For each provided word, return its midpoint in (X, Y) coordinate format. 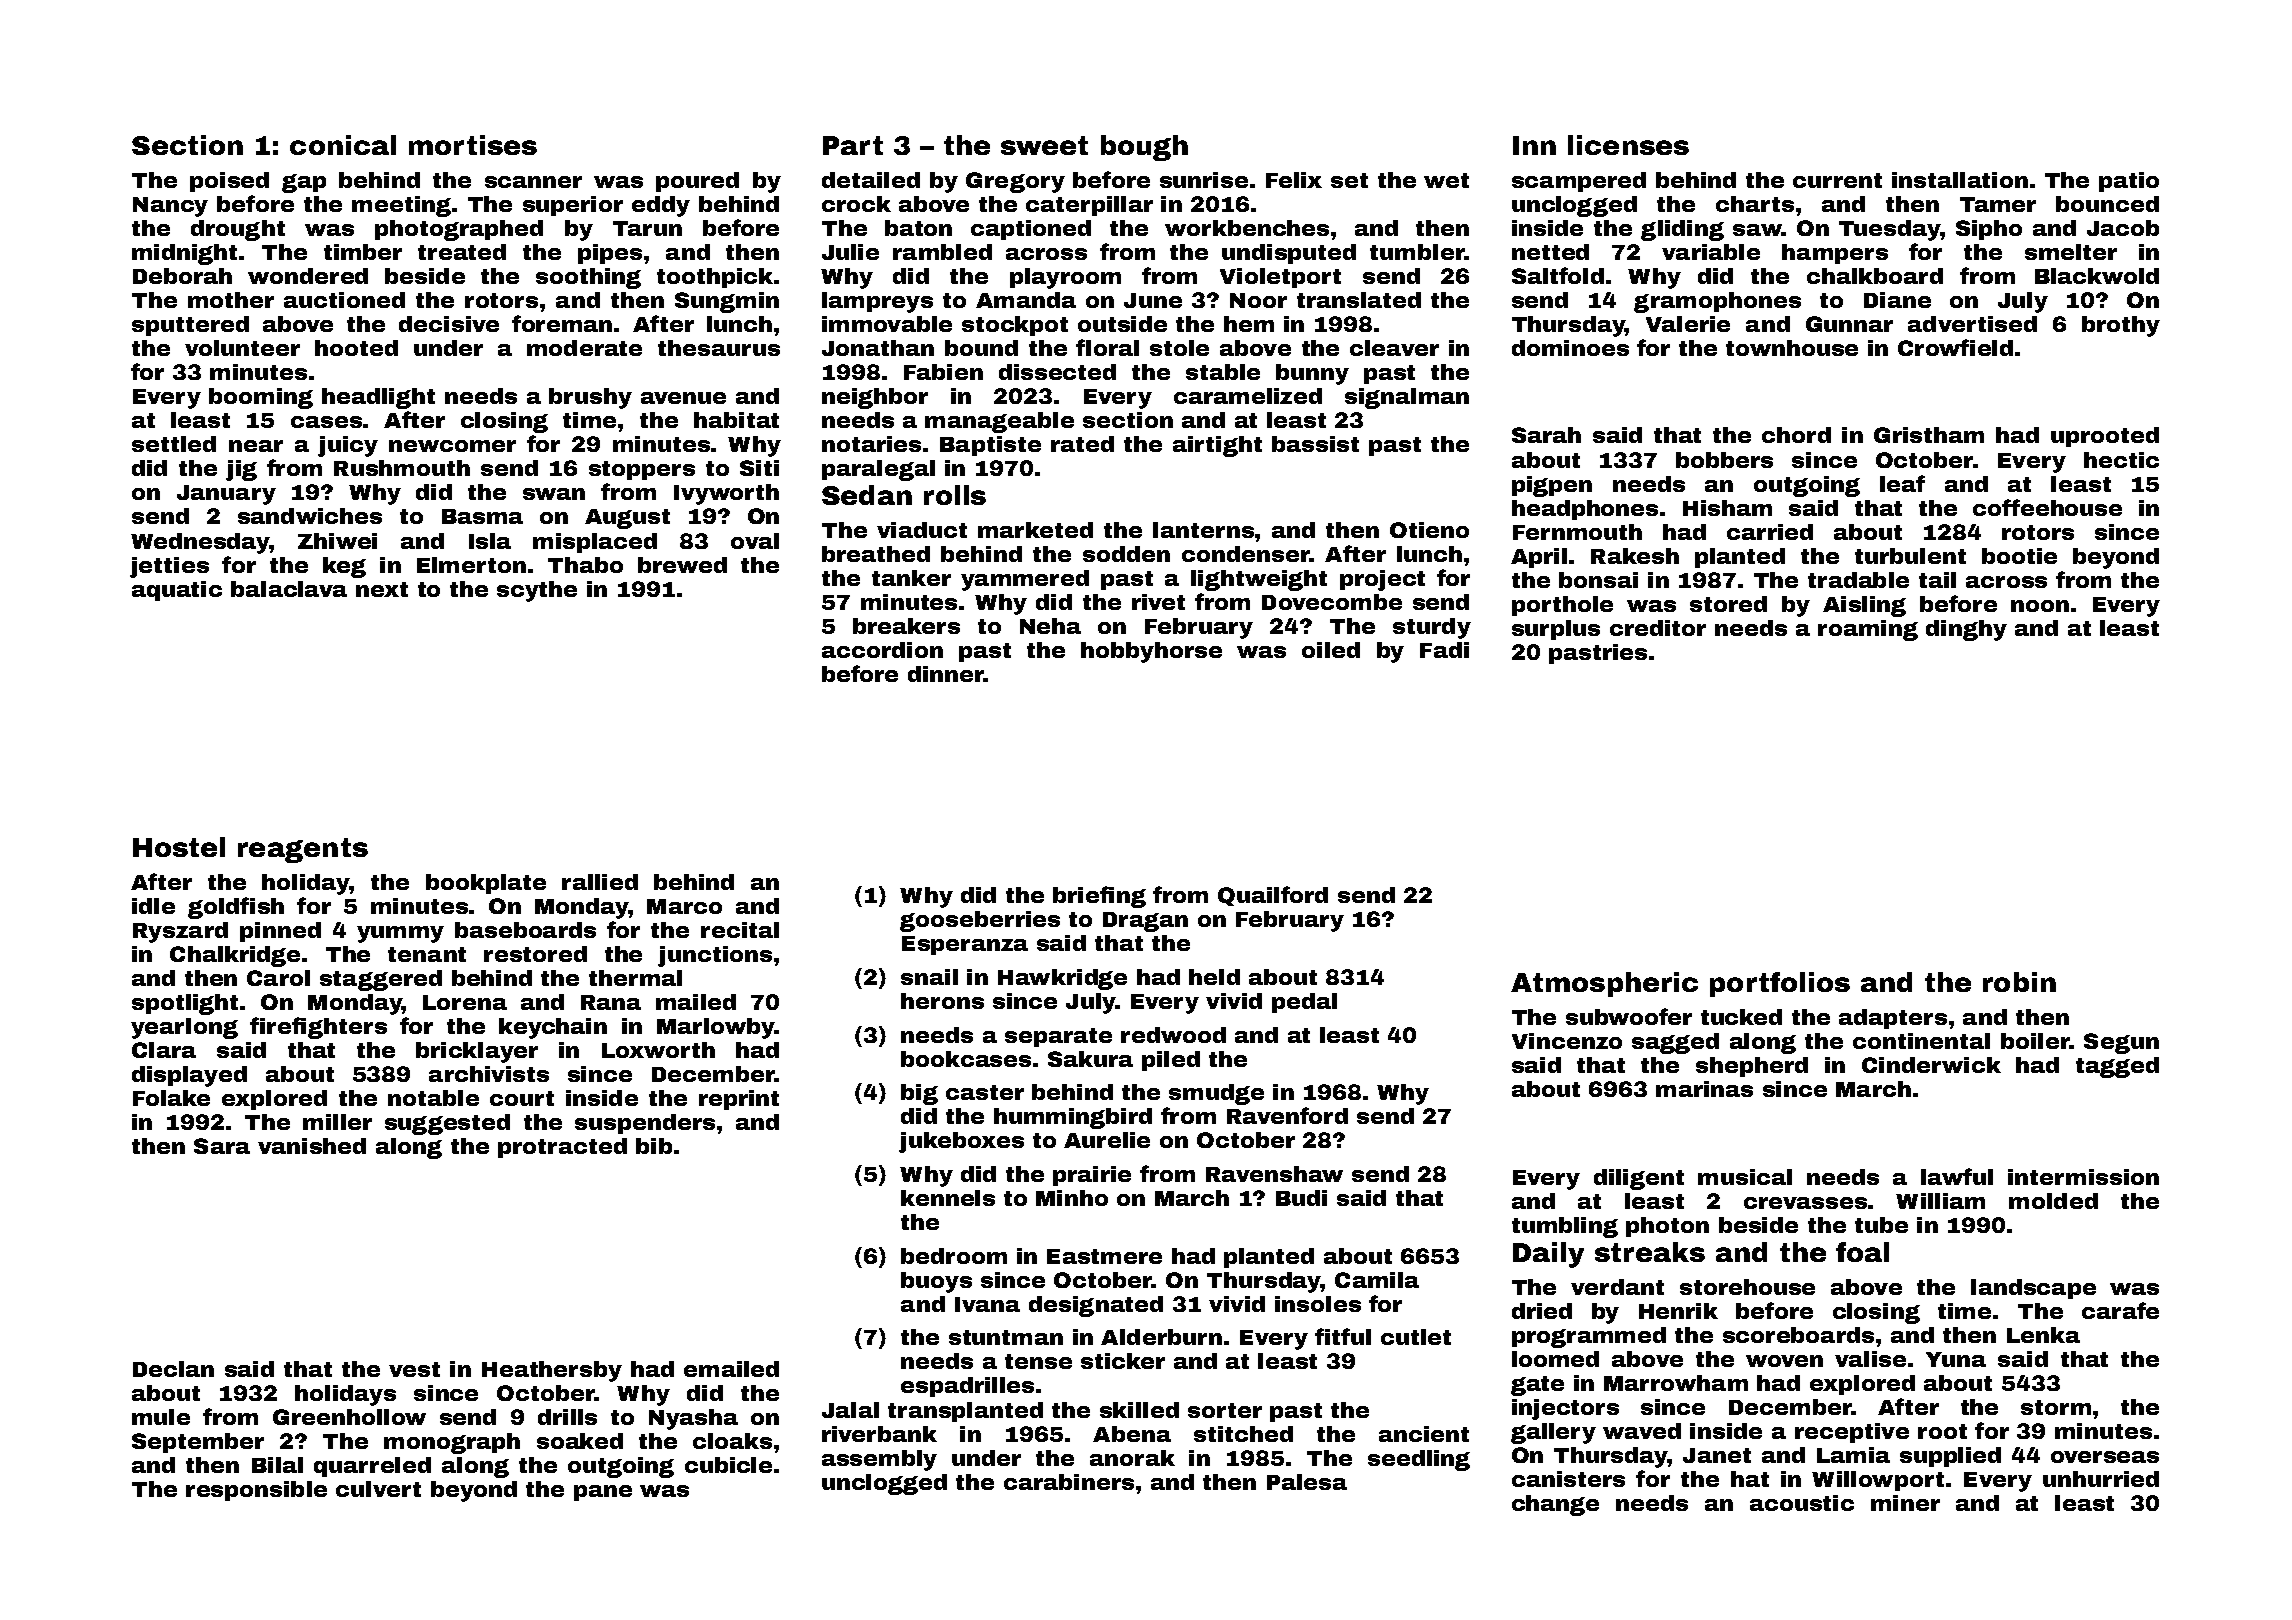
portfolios (1780, 984)
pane (603, 1493)
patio (2129, 182)
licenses (1628, 145)
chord (1796, 435)
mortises (473, 145)
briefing (1099, 897)
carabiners (1069, 1482)
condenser (1246, 554)
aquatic (177, 591)
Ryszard (180, 932)
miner (1905, 1503)
